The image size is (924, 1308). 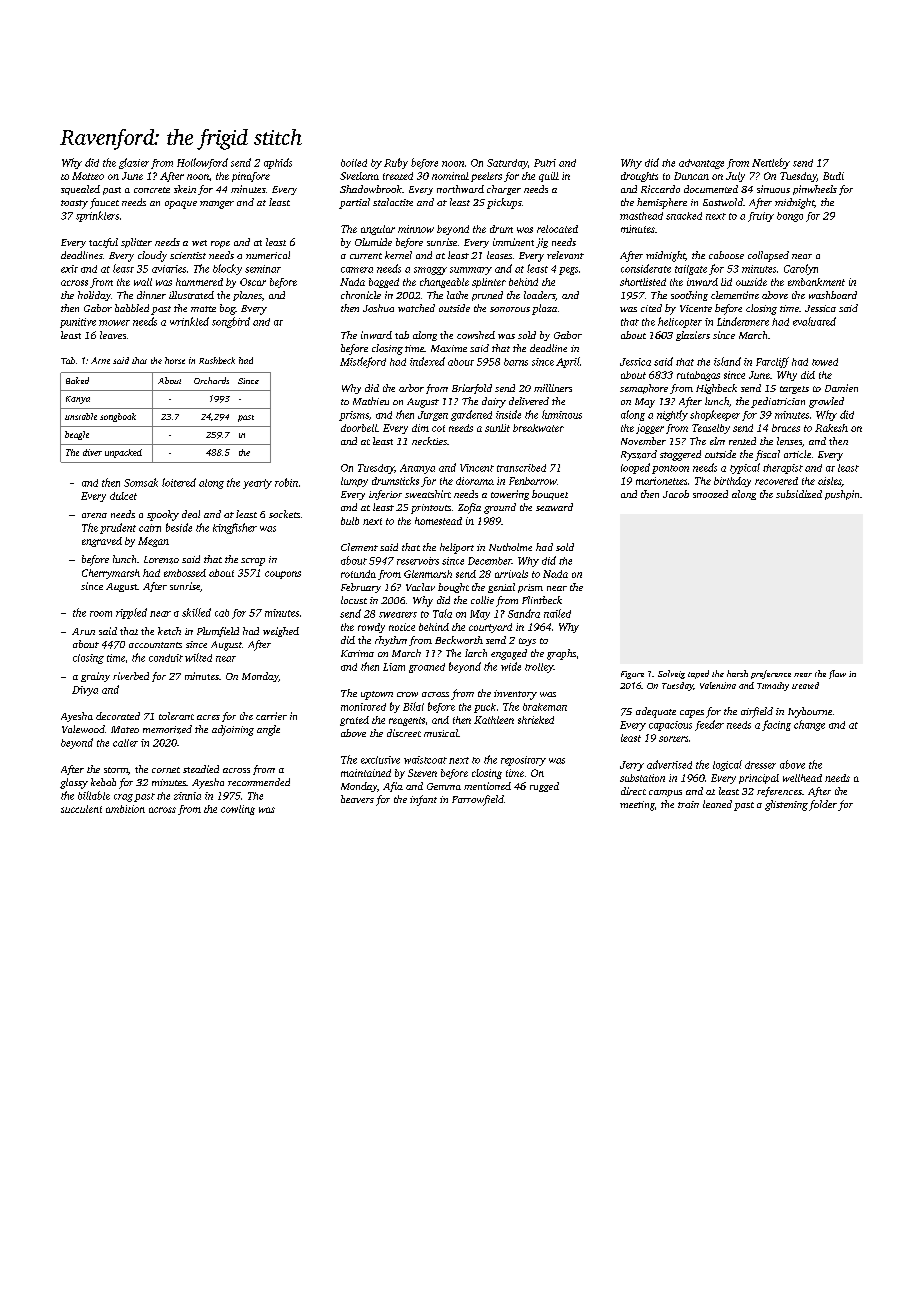 I want to click on skein, so click(x=185, y=189).
